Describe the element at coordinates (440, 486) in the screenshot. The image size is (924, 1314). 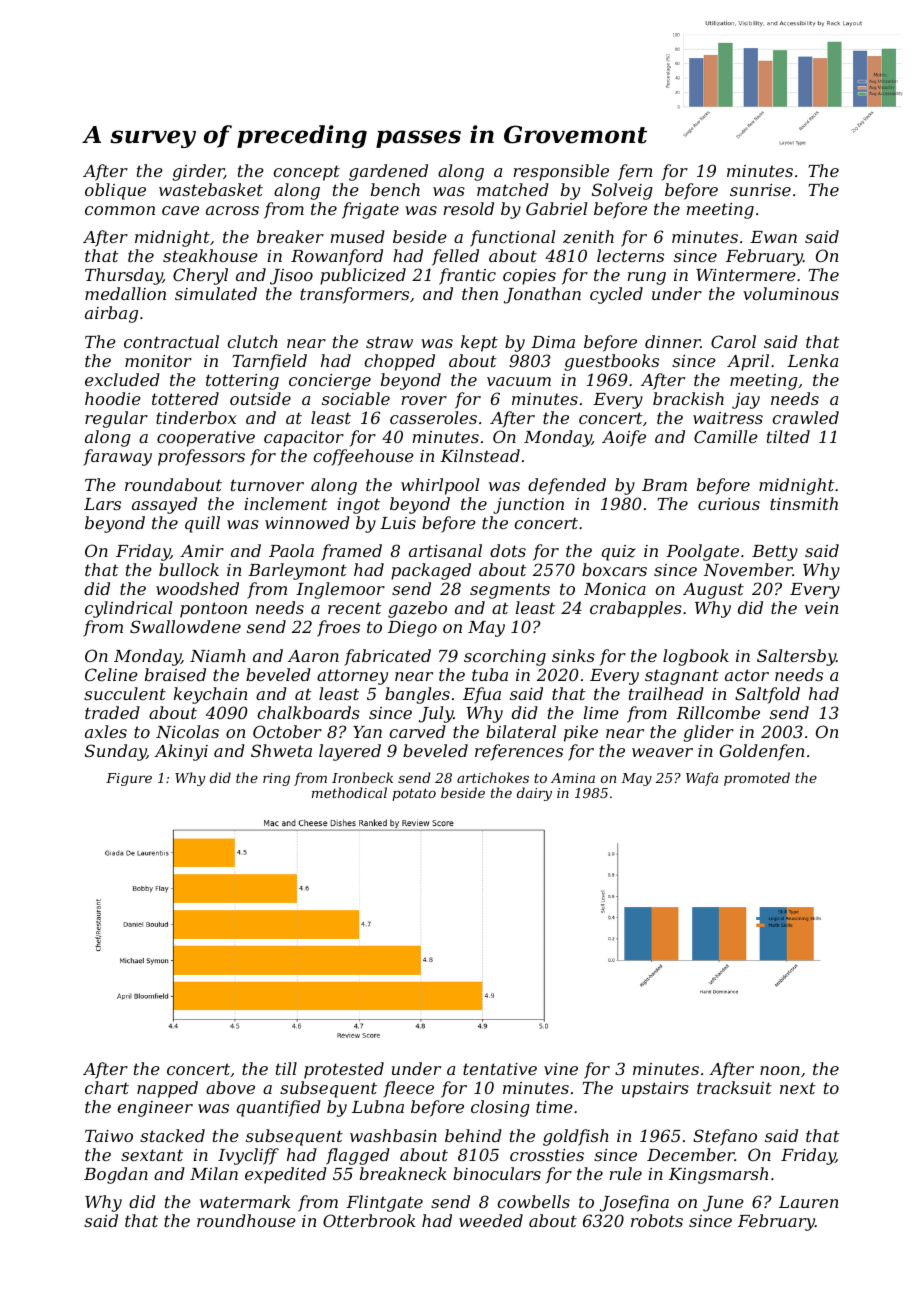
I see `whirlpool` at that location.
